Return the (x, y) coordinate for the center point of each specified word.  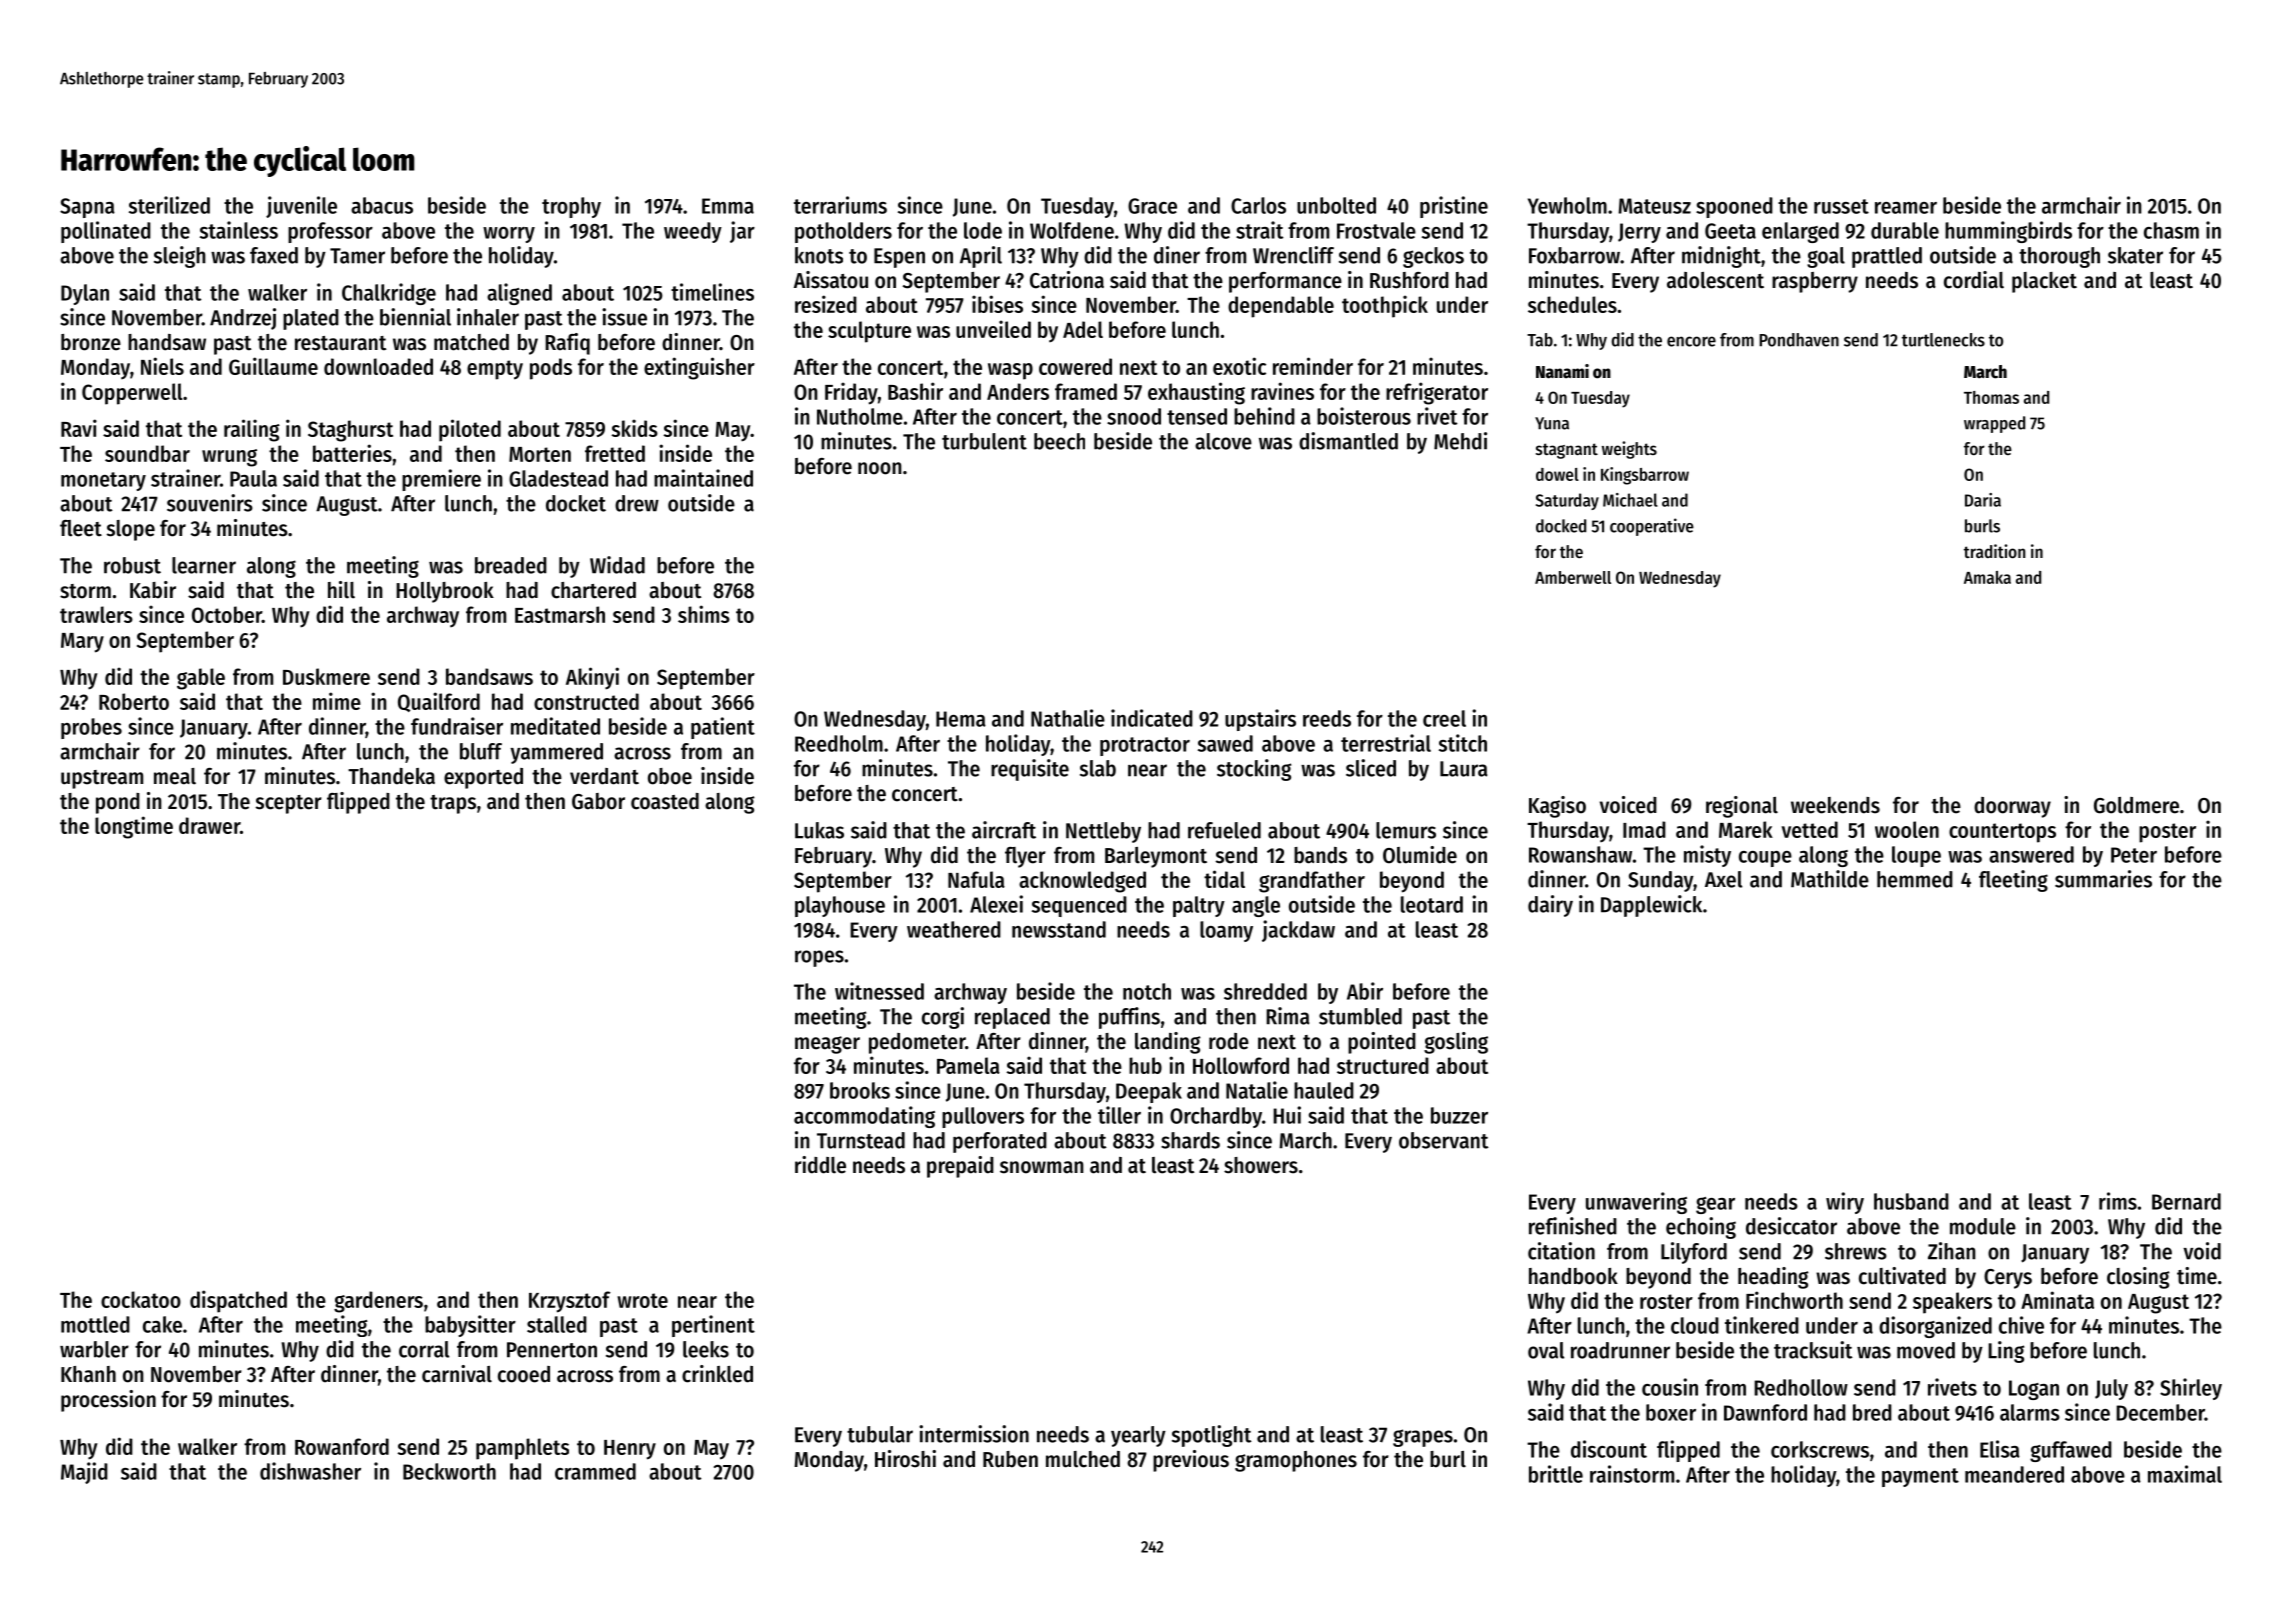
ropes (819, 958)
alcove (1223, 441)
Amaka (1987, 577)
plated (311, 319)
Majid (84, 1473)
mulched (1083, 1459)
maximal (2185, 1474)
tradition (1995, 551)
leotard (1432, 904)
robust (132, 565)
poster (2167, 833)
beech (1059, 441)
